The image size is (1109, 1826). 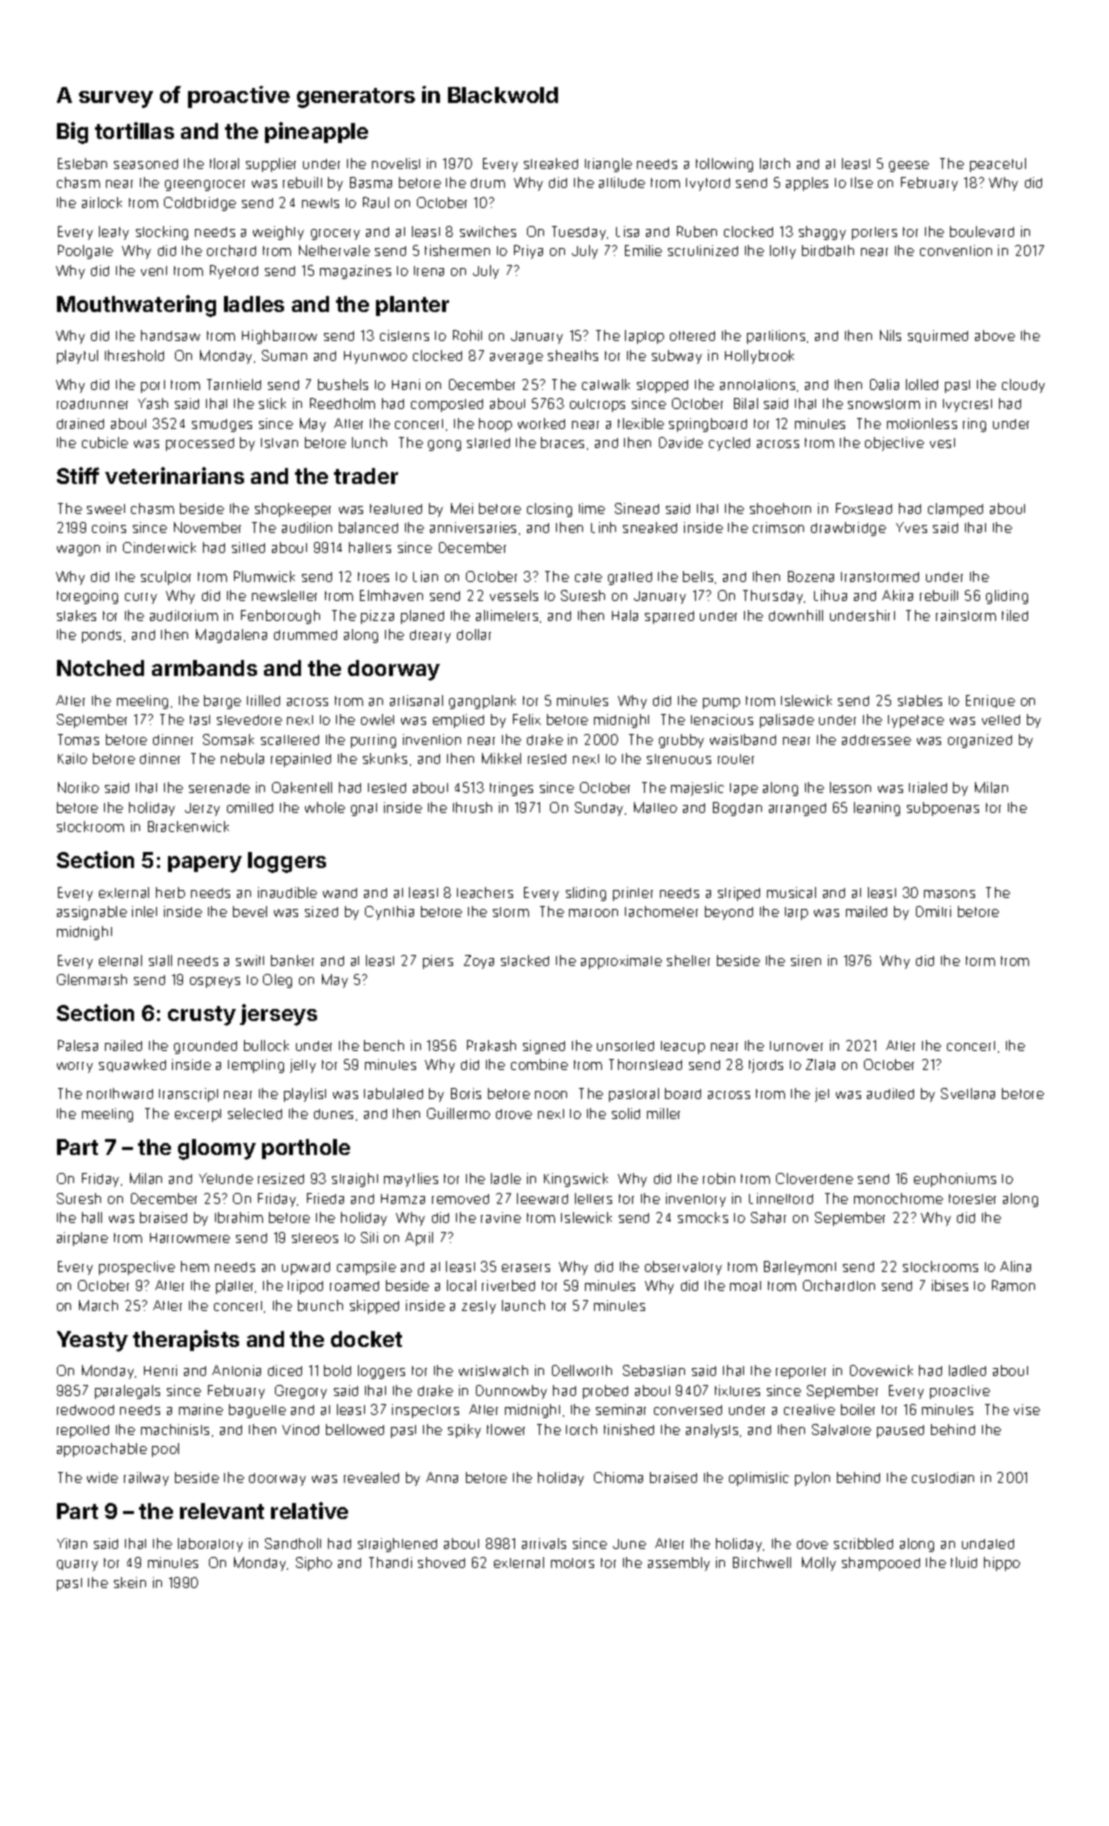 I want to click on shampooed, so click(x=881, y=1564).
